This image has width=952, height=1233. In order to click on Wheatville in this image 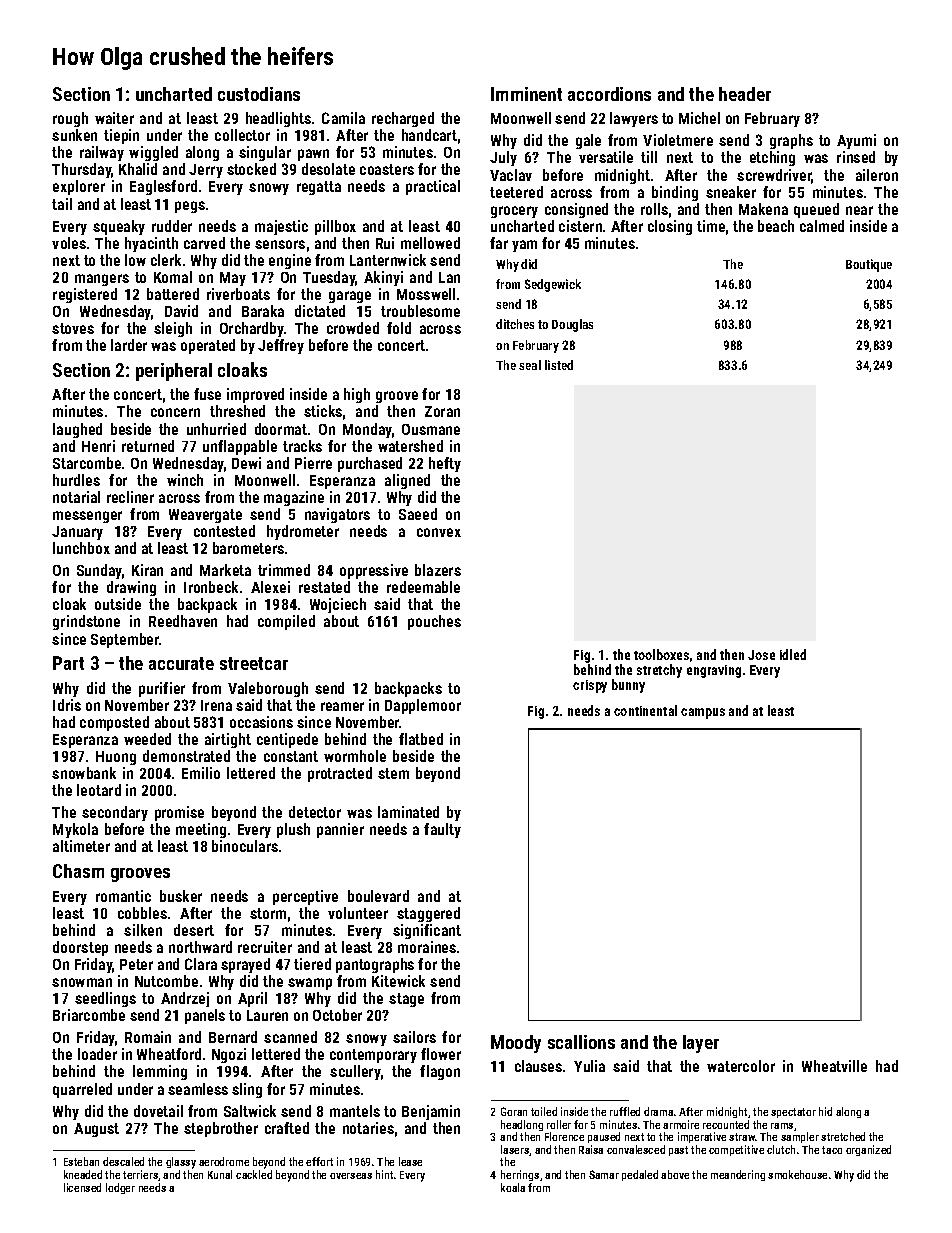, I will do `click(834, 1066)`.
